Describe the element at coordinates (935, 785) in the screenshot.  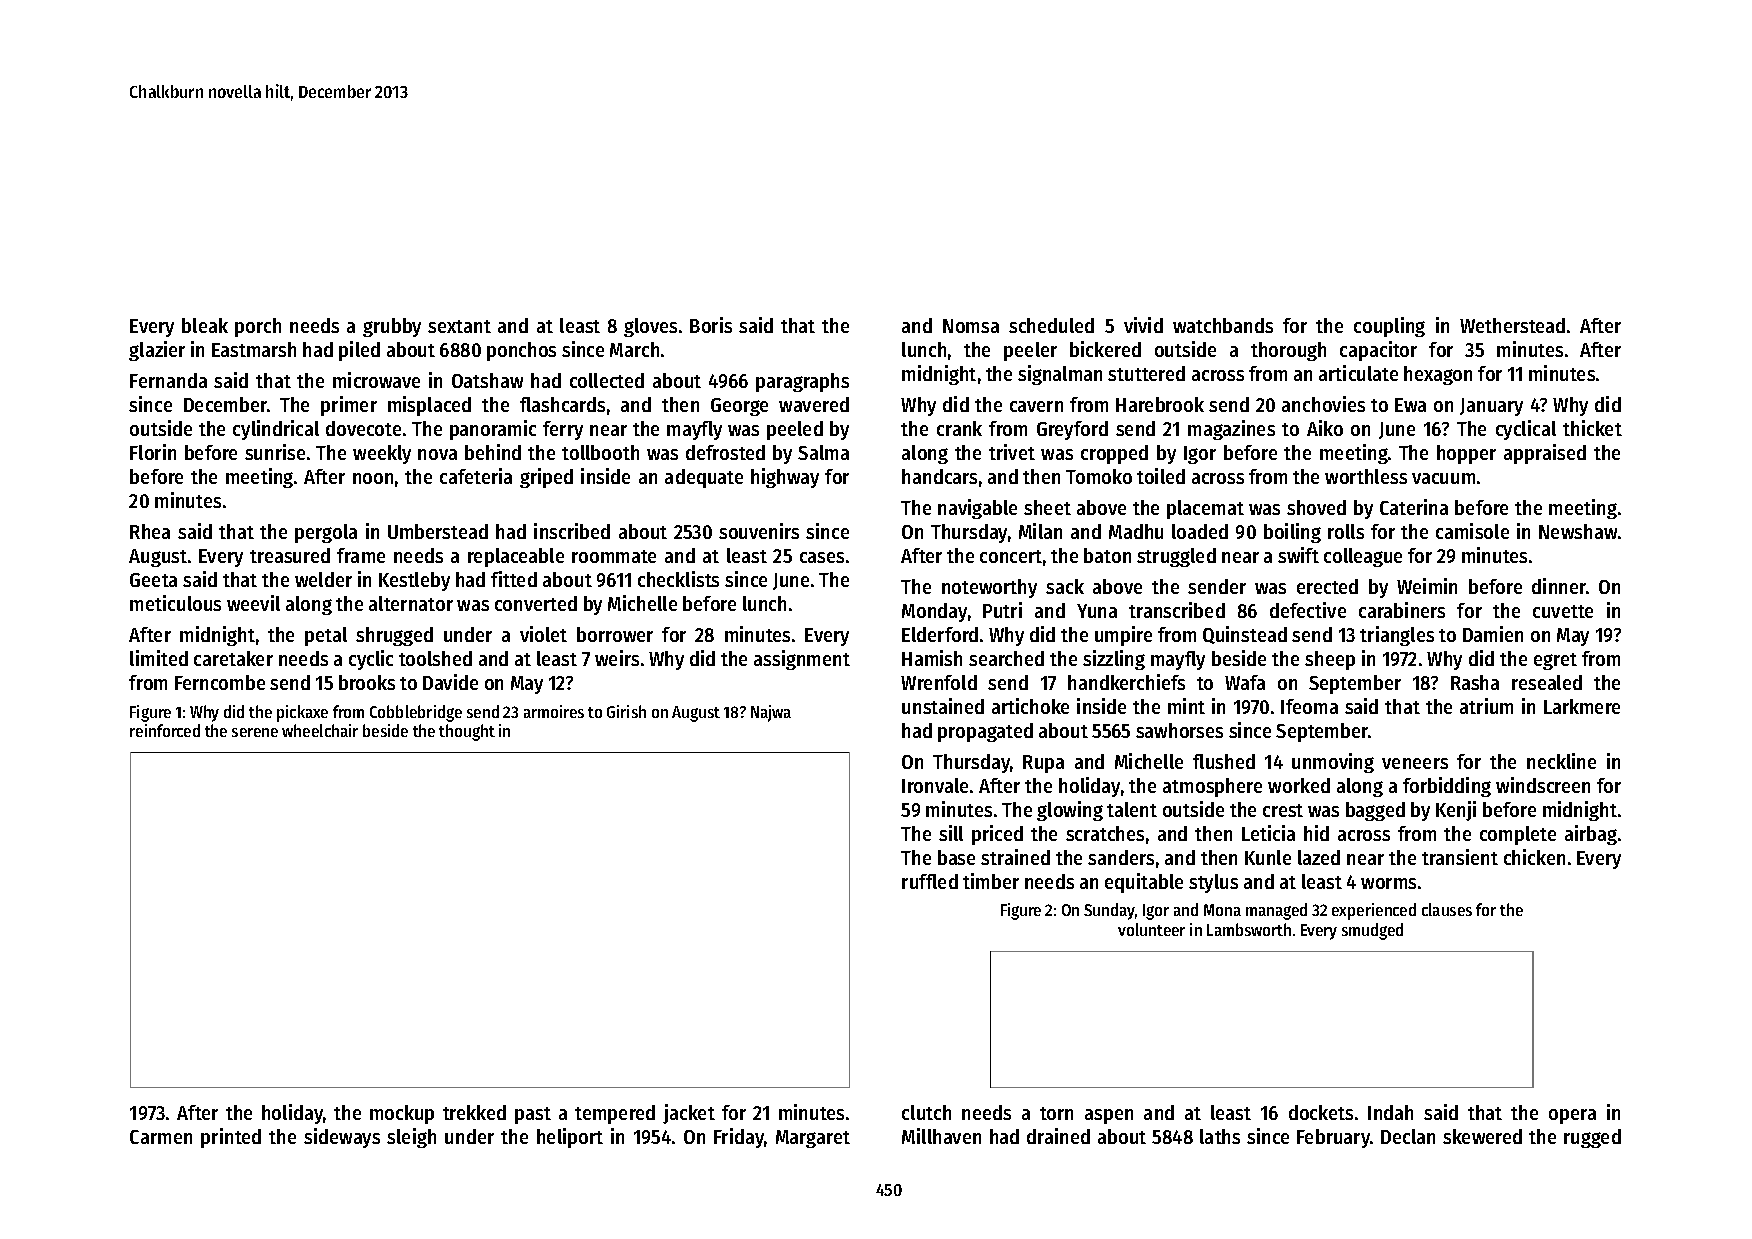
I see `Ironvale` at that location.
